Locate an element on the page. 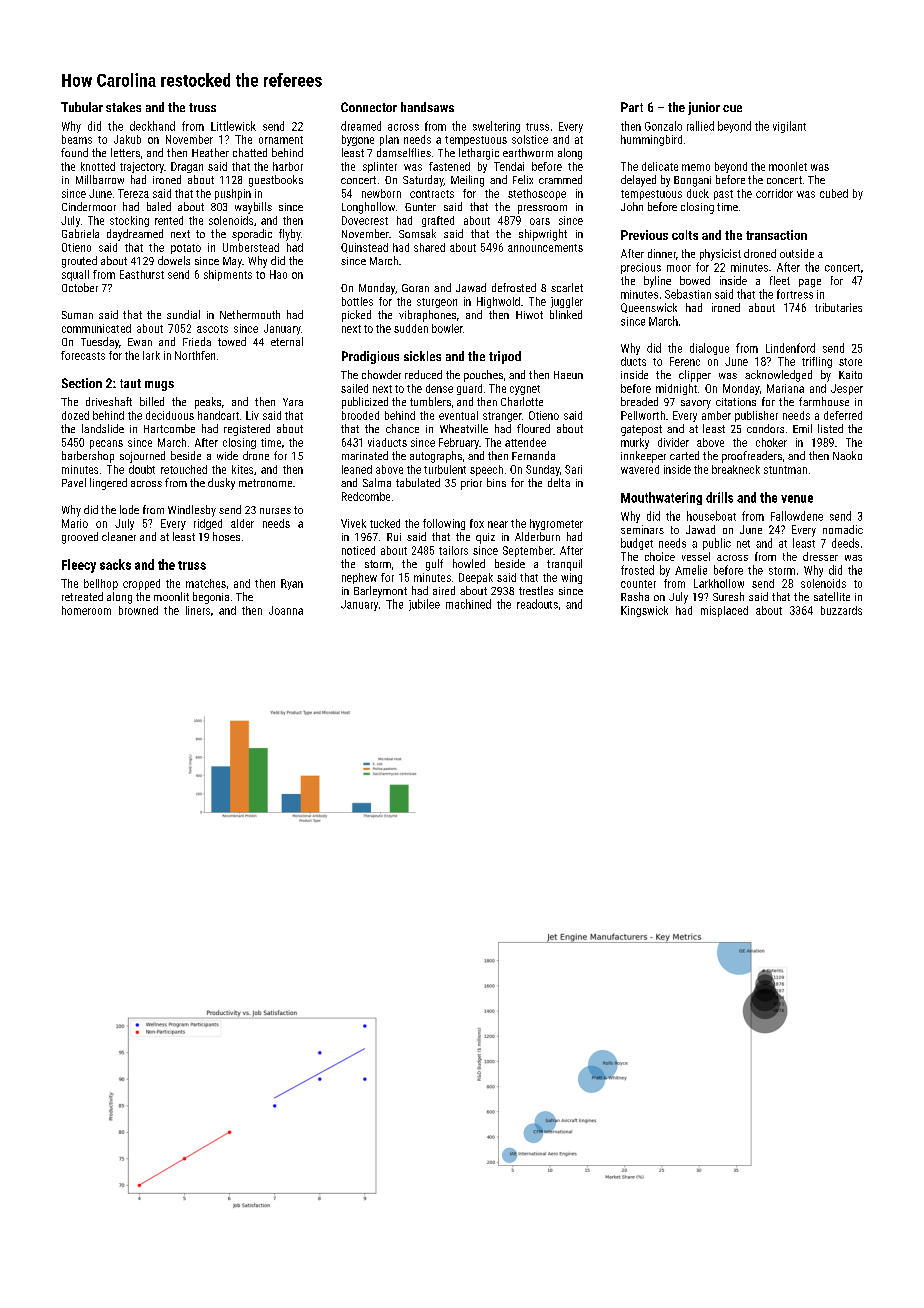 The width and height of the image is (924, 1308). announcements is located at coordinates (545, 248).
